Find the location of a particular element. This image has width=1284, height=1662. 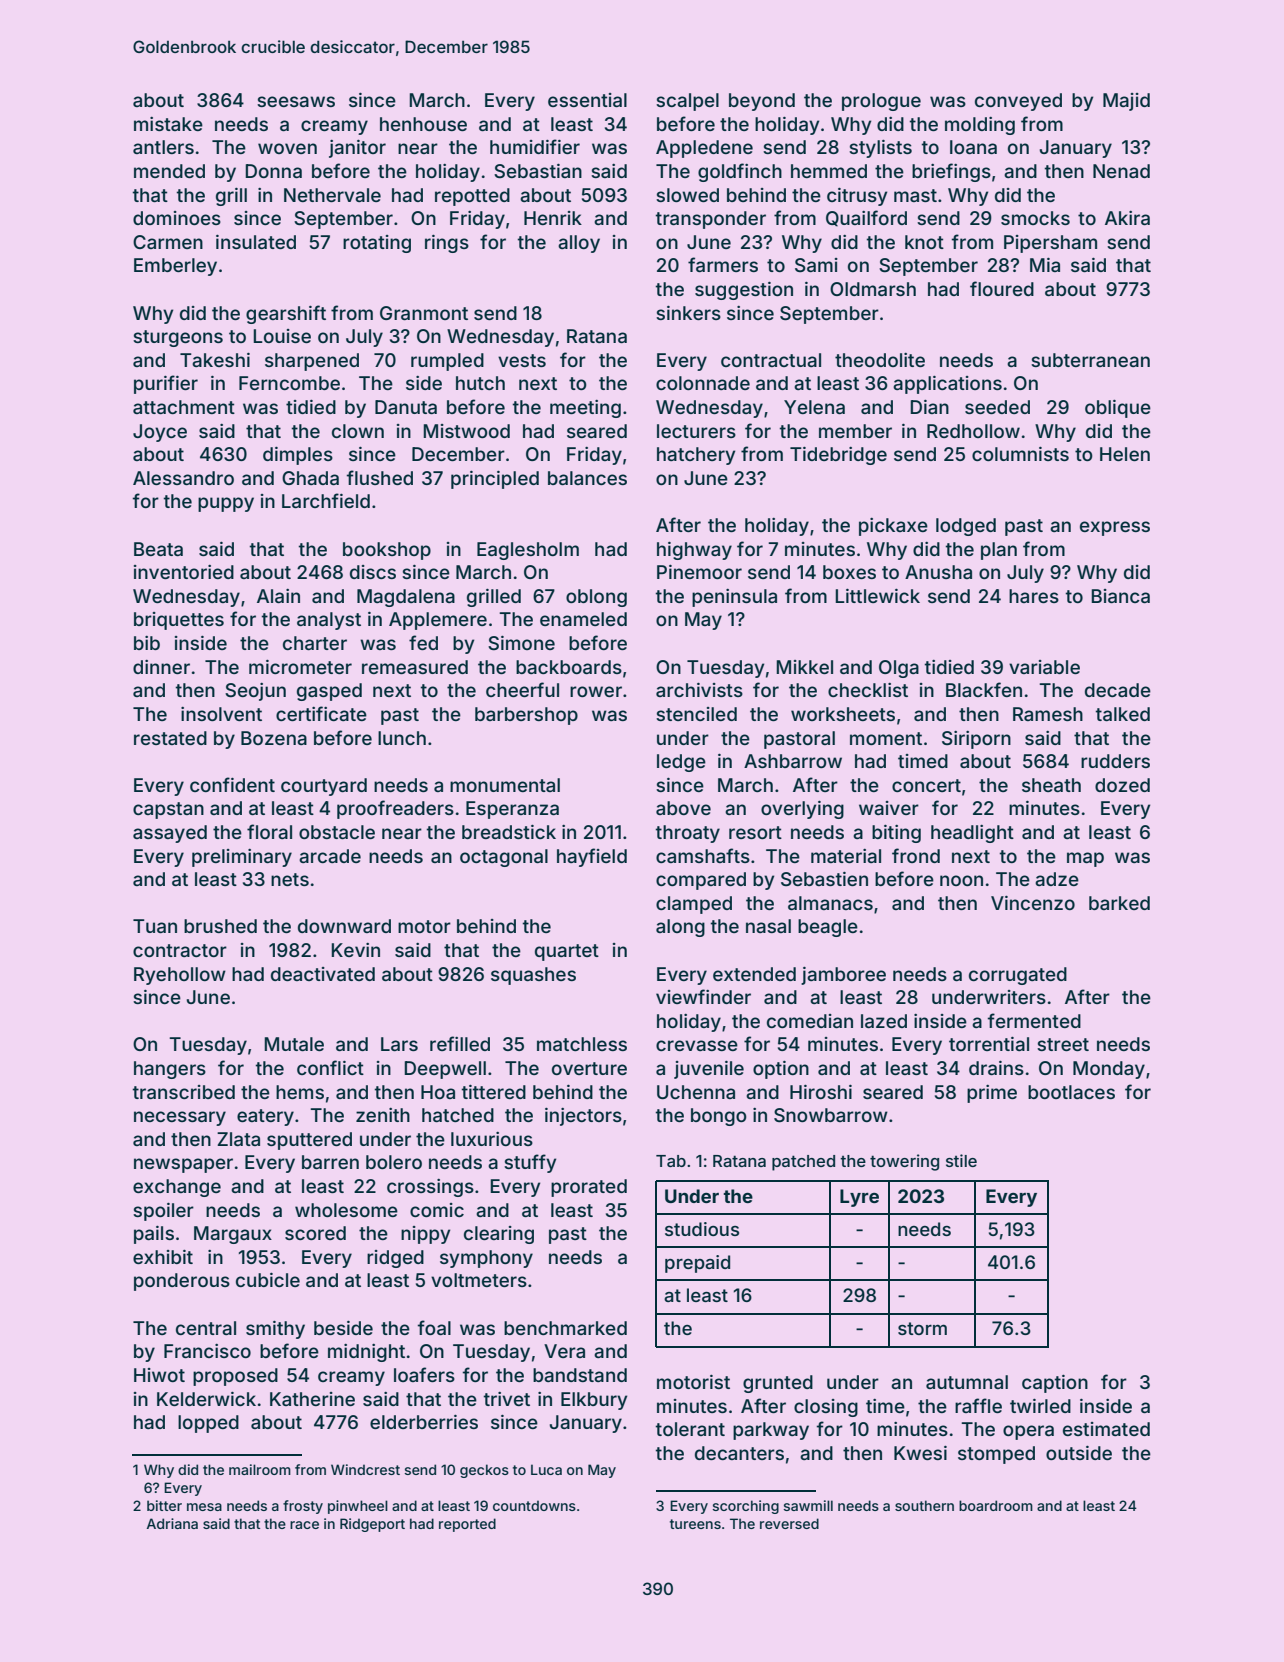

analyst is located at coordinates (329, 621).
